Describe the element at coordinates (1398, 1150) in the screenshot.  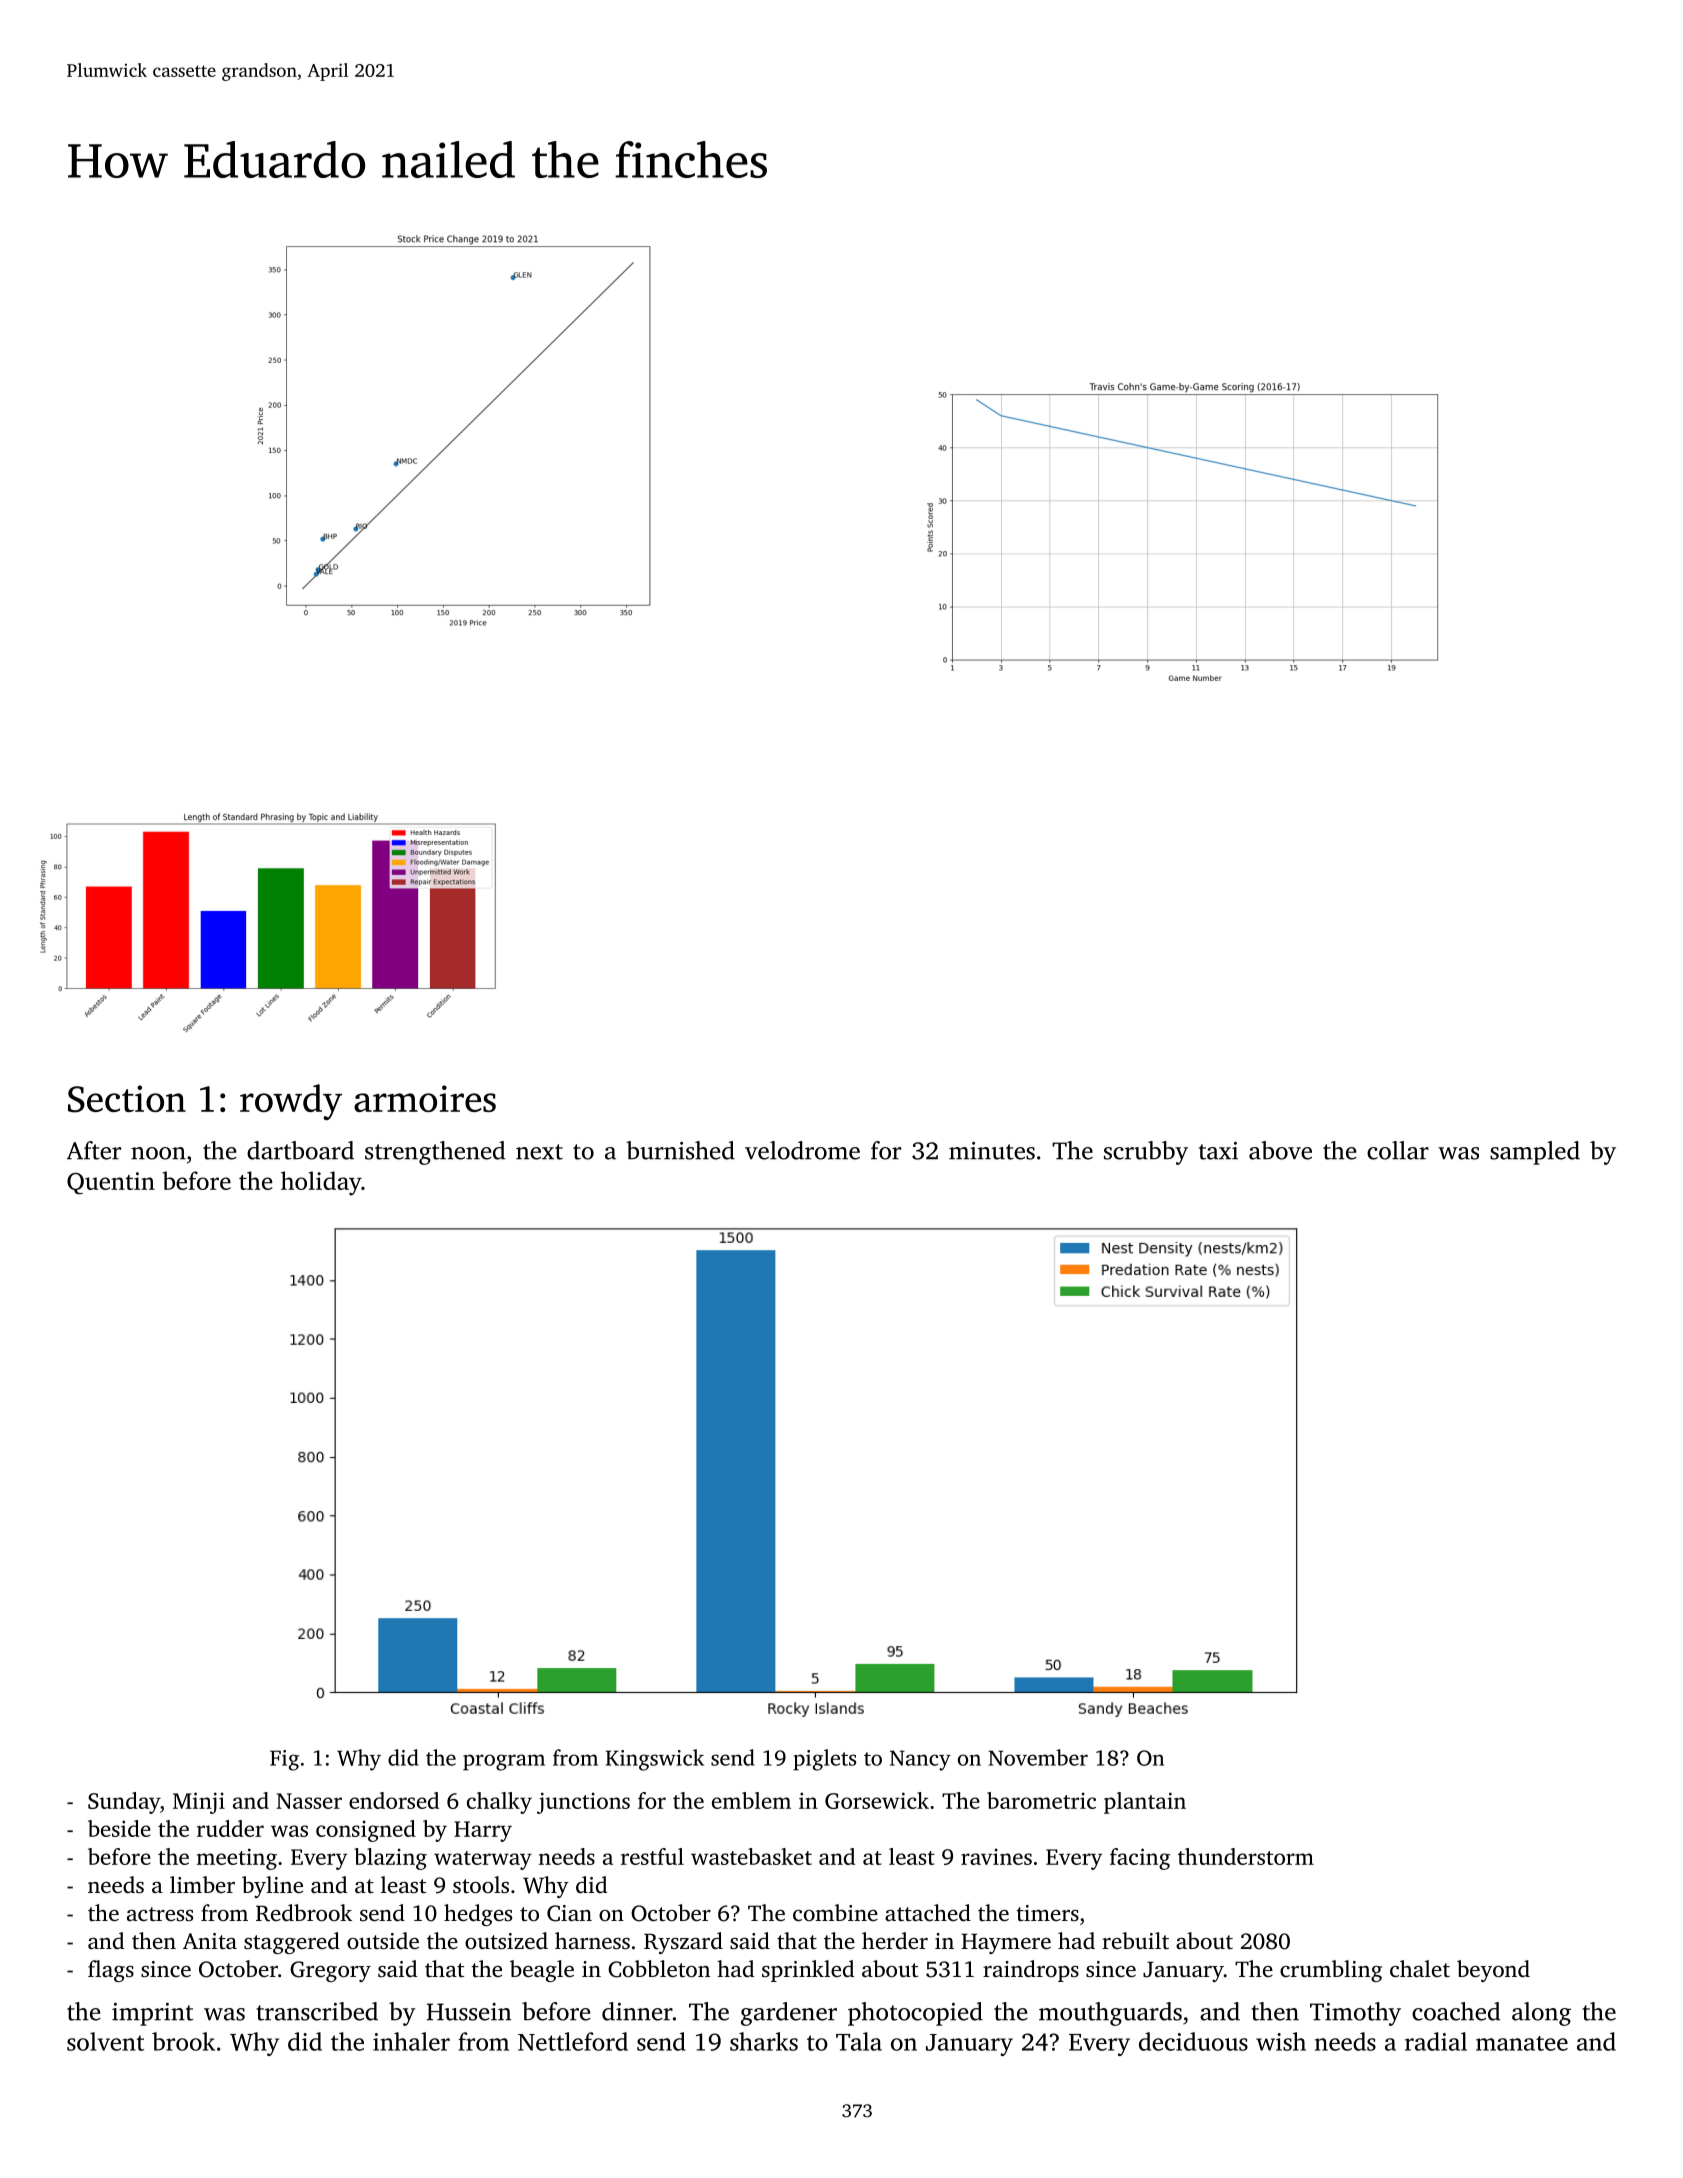
I see `collar` at that location.
